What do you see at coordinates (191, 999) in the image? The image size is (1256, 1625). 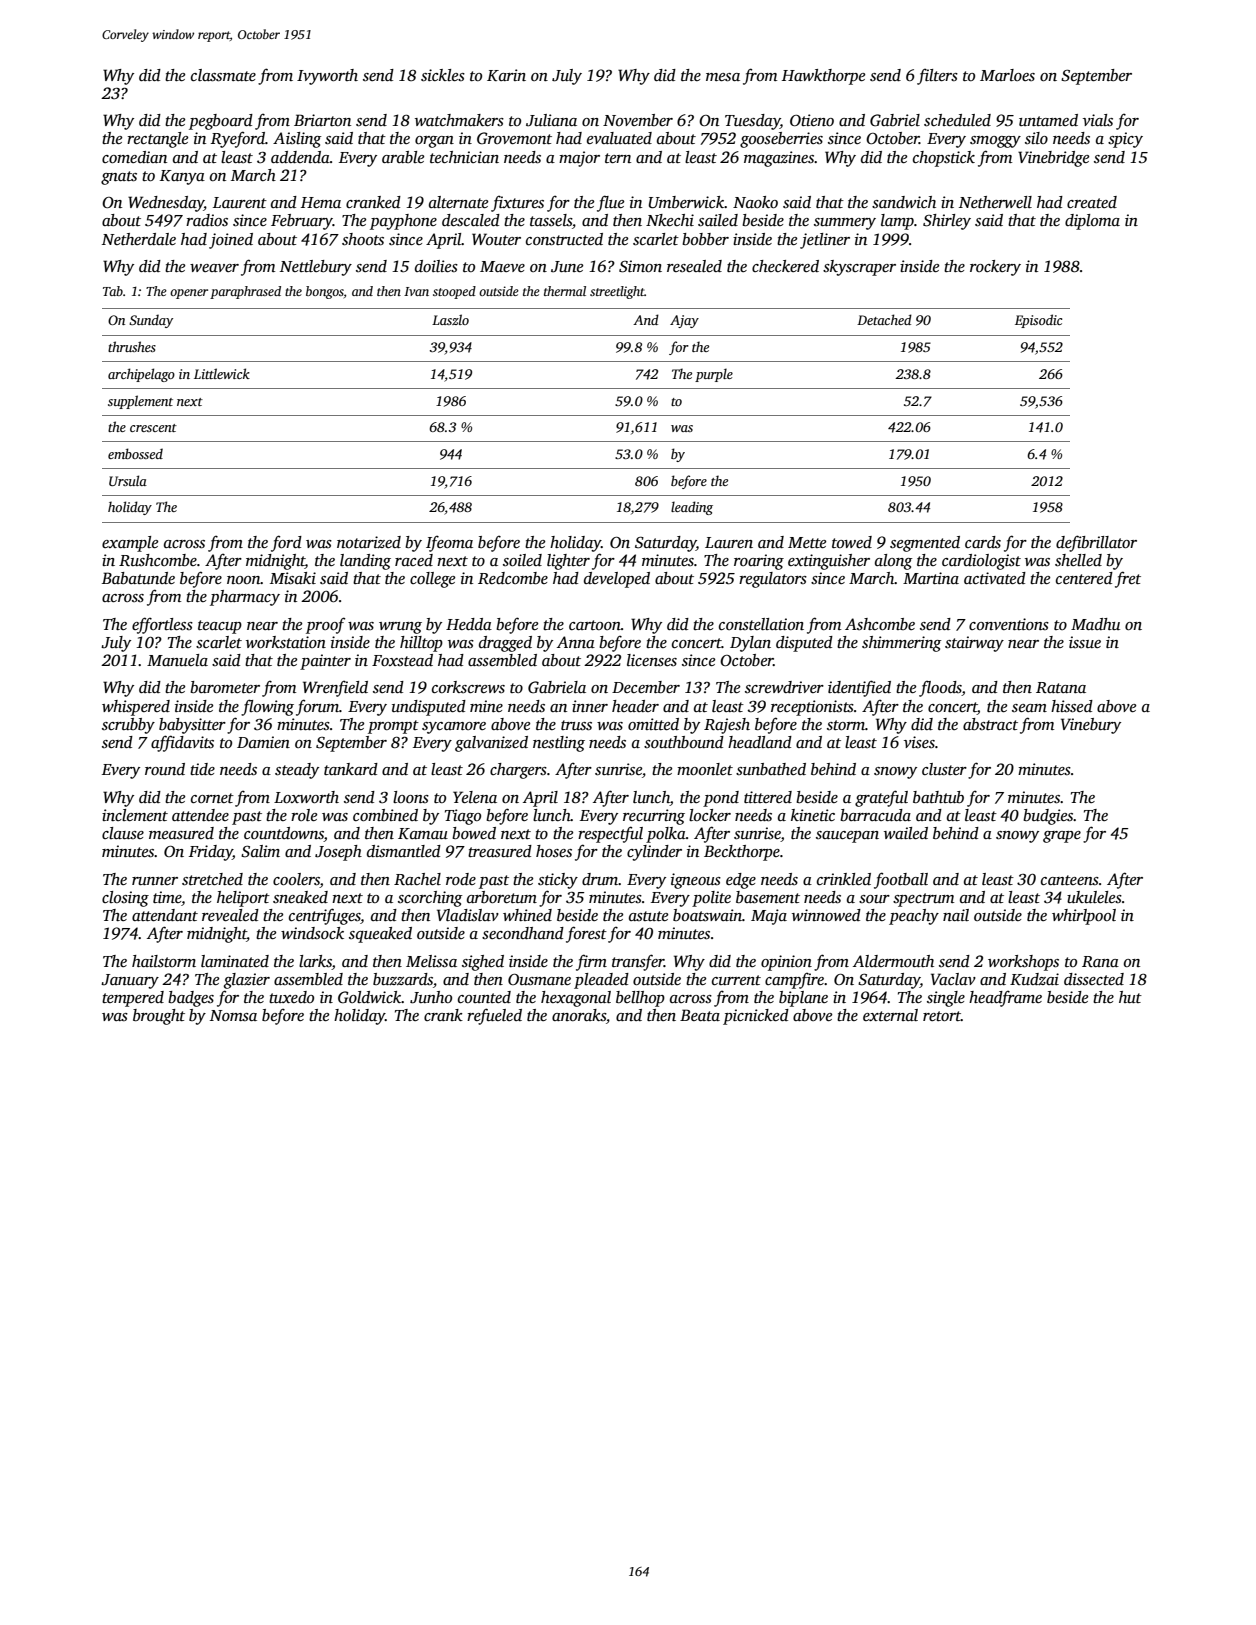 I see `badges` at bounding box center [191, 999].
